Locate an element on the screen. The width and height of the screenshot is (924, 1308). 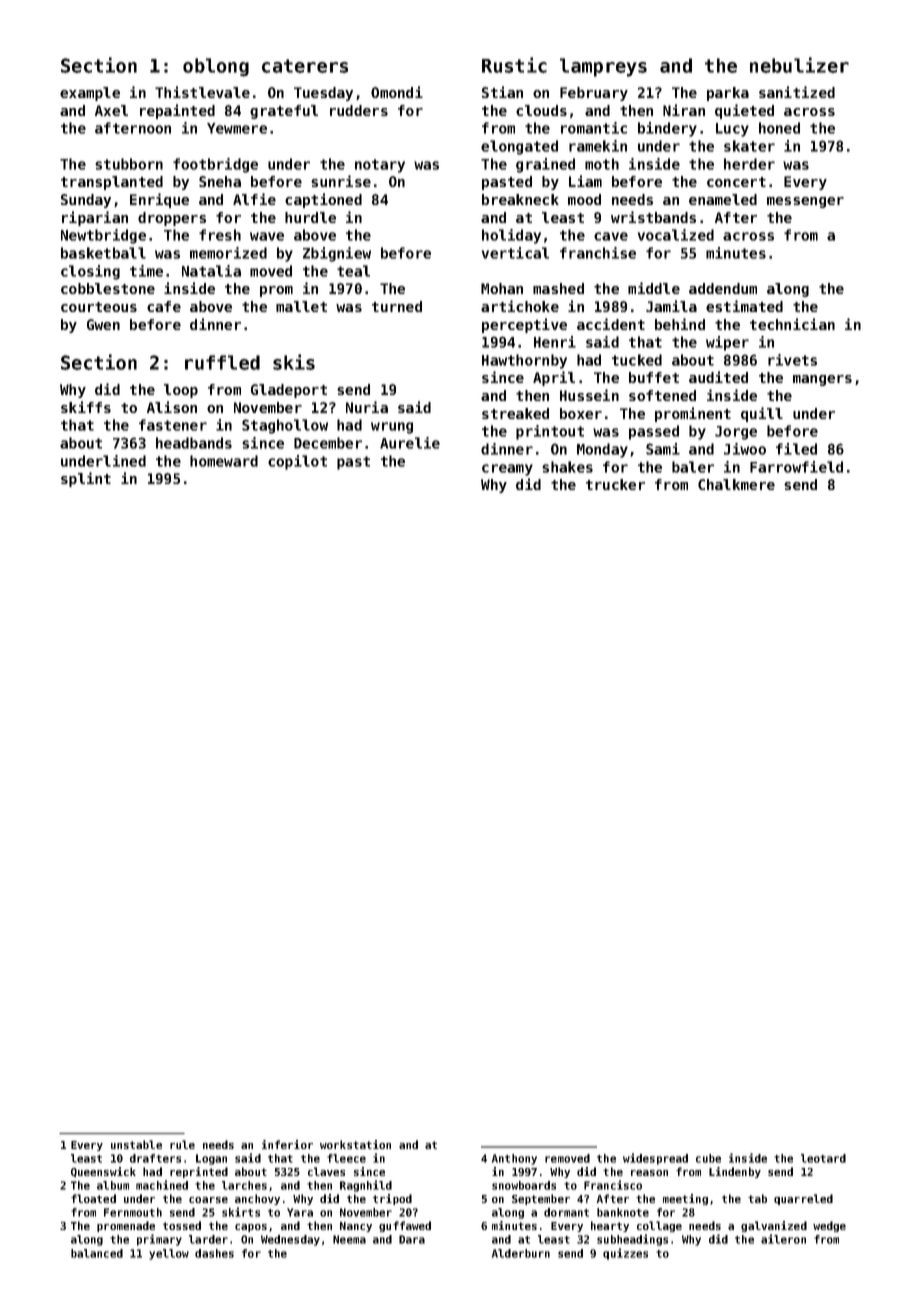
Aurelie is located at coordinates (410, 443).
